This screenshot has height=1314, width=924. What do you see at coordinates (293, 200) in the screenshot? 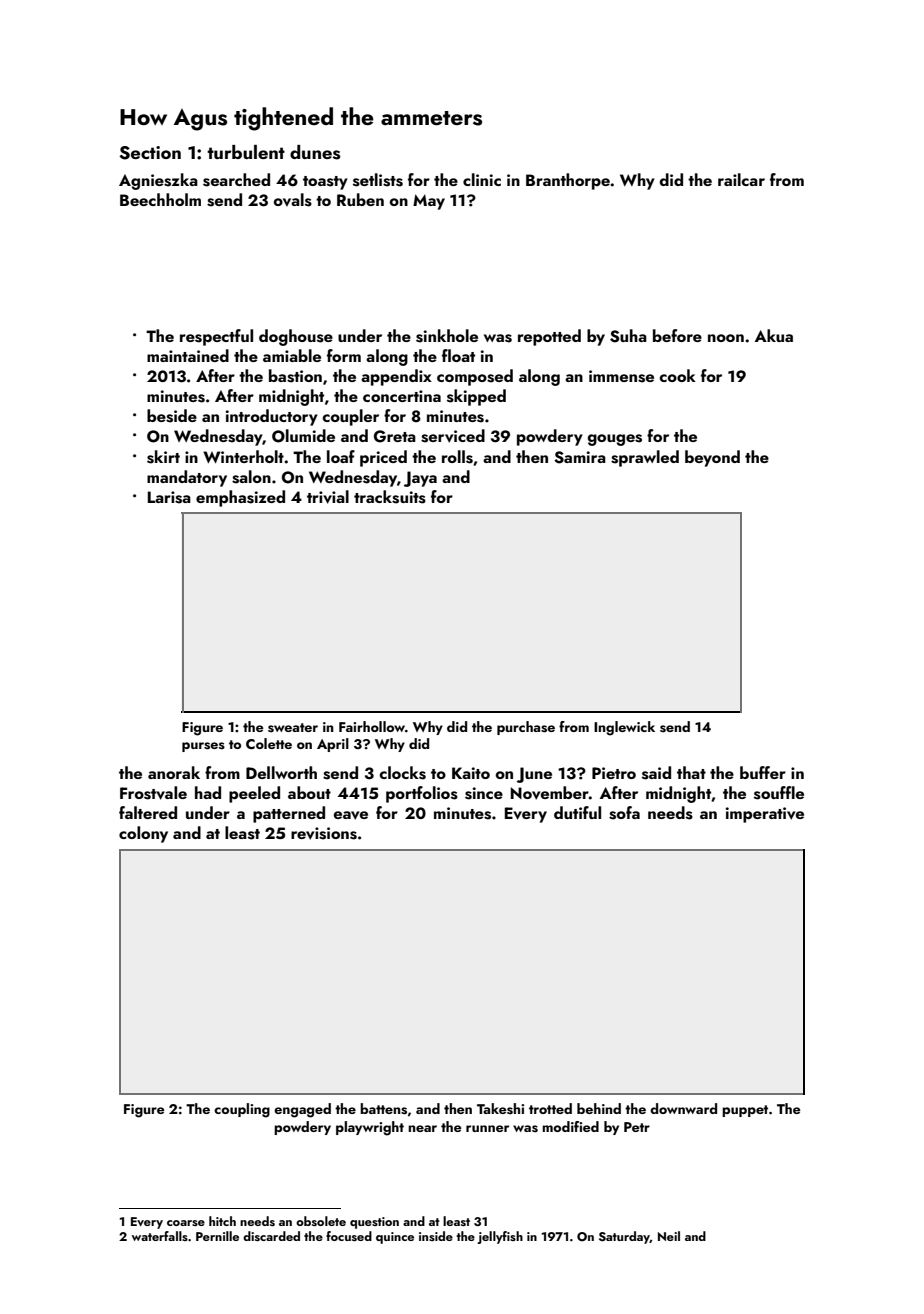
I see `ovals` at bounding box center [293, 200].
